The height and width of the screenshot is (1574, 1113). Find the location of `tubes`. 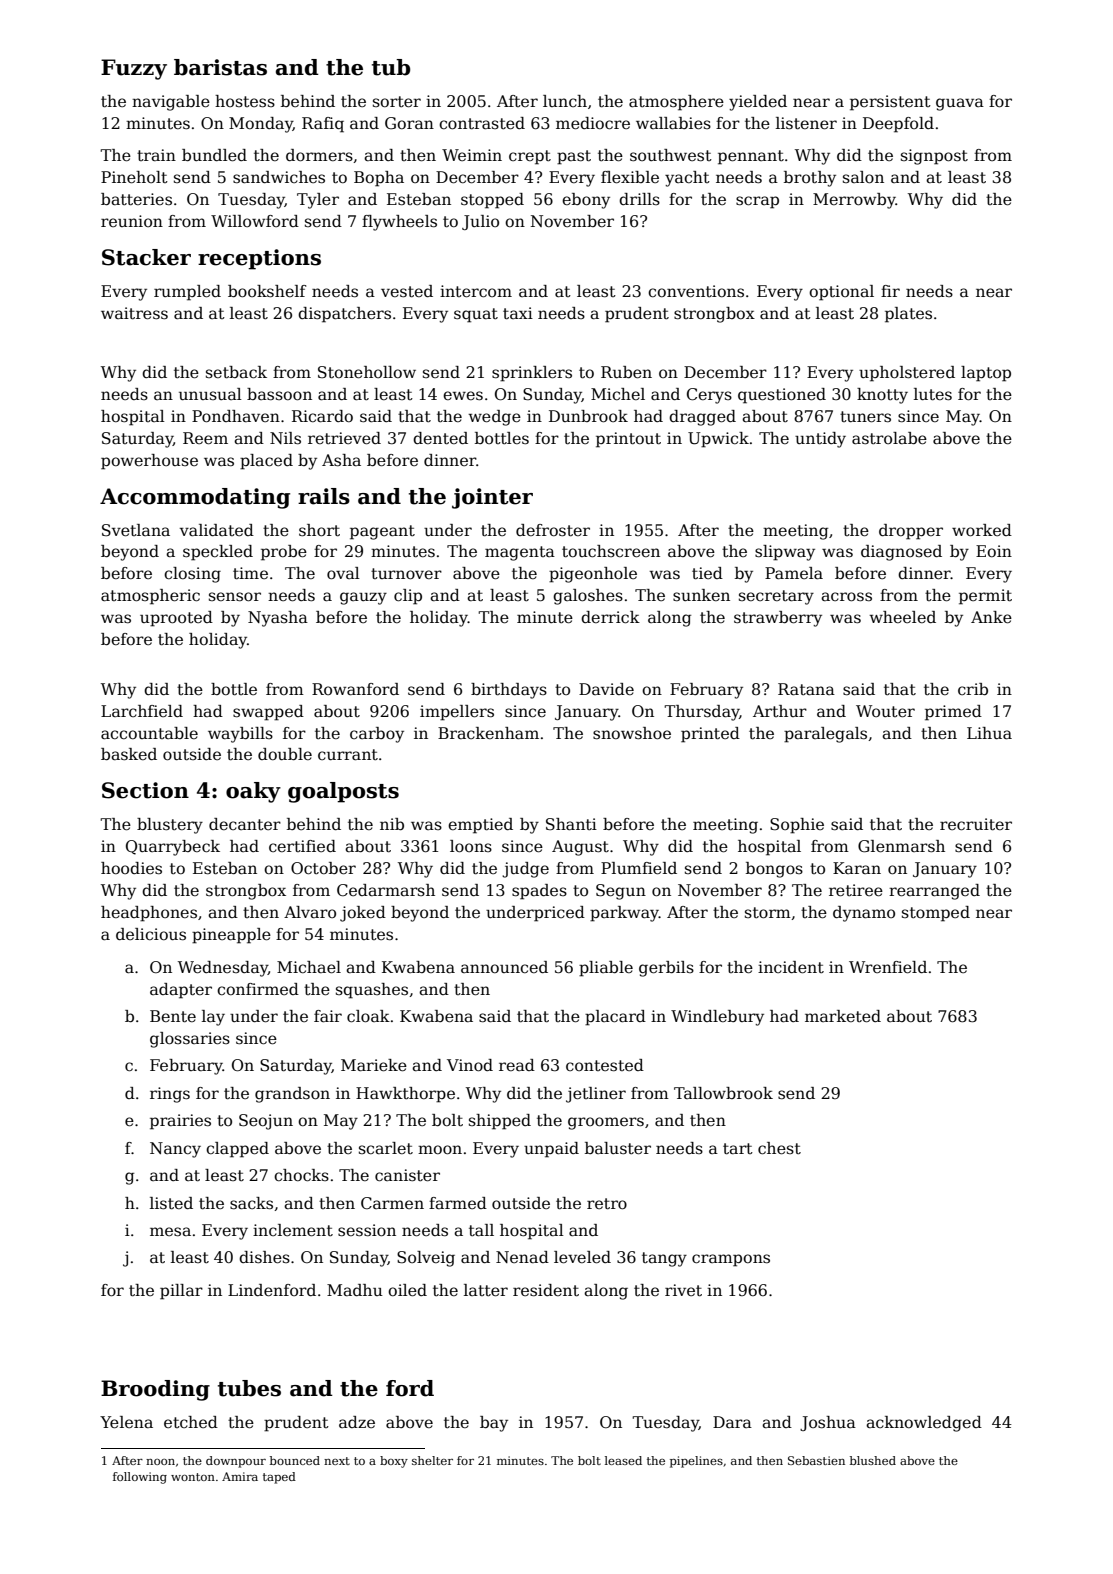

tubes is located at coordinates (249, 1388).
